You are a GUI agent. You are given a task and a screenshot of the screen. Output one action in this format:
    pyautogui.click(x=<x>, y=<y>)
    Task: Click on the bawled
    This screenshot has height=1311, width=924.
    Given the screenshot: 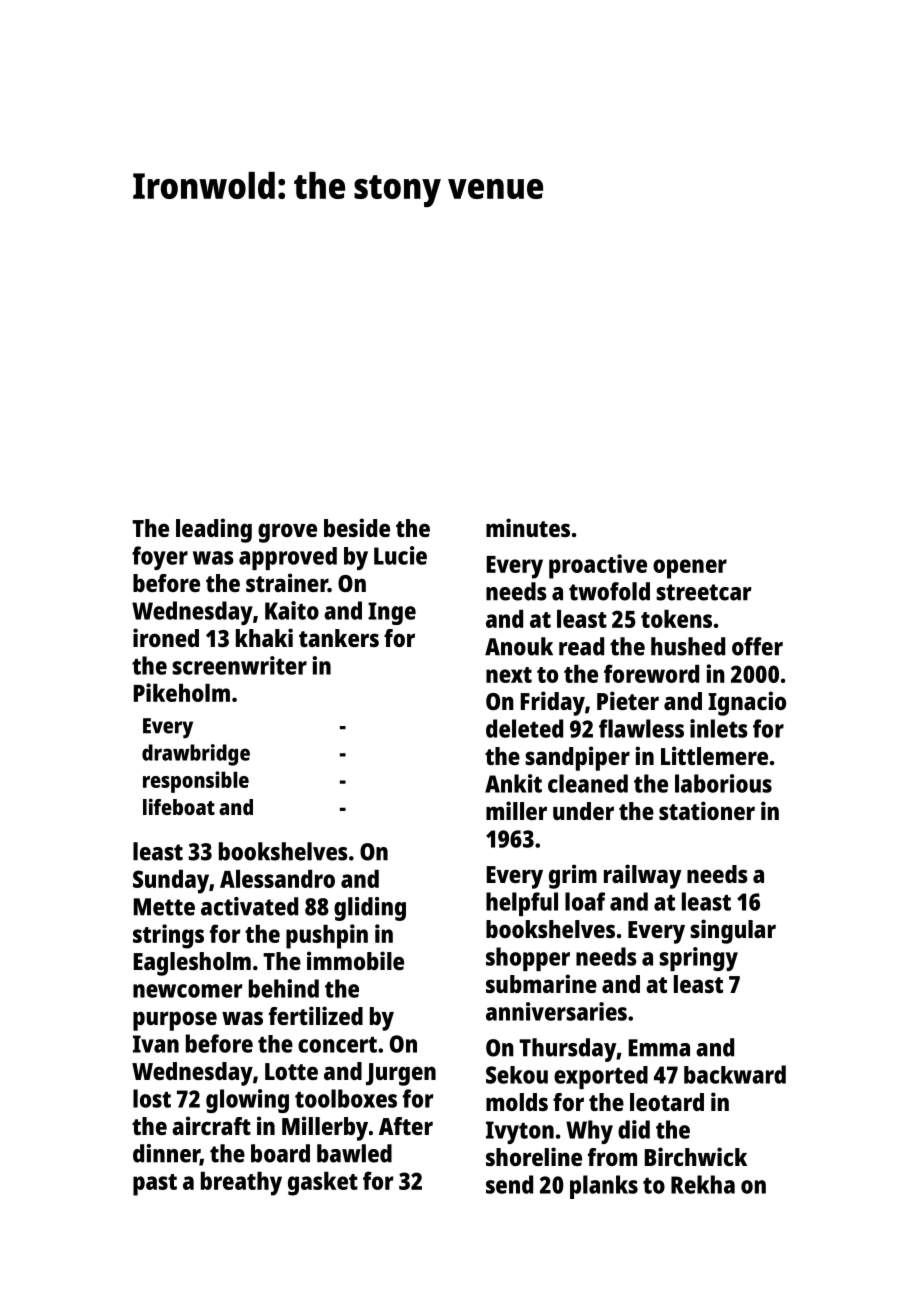 What is the action you would take?
    pyautogui.click(x=354, y=1153)
